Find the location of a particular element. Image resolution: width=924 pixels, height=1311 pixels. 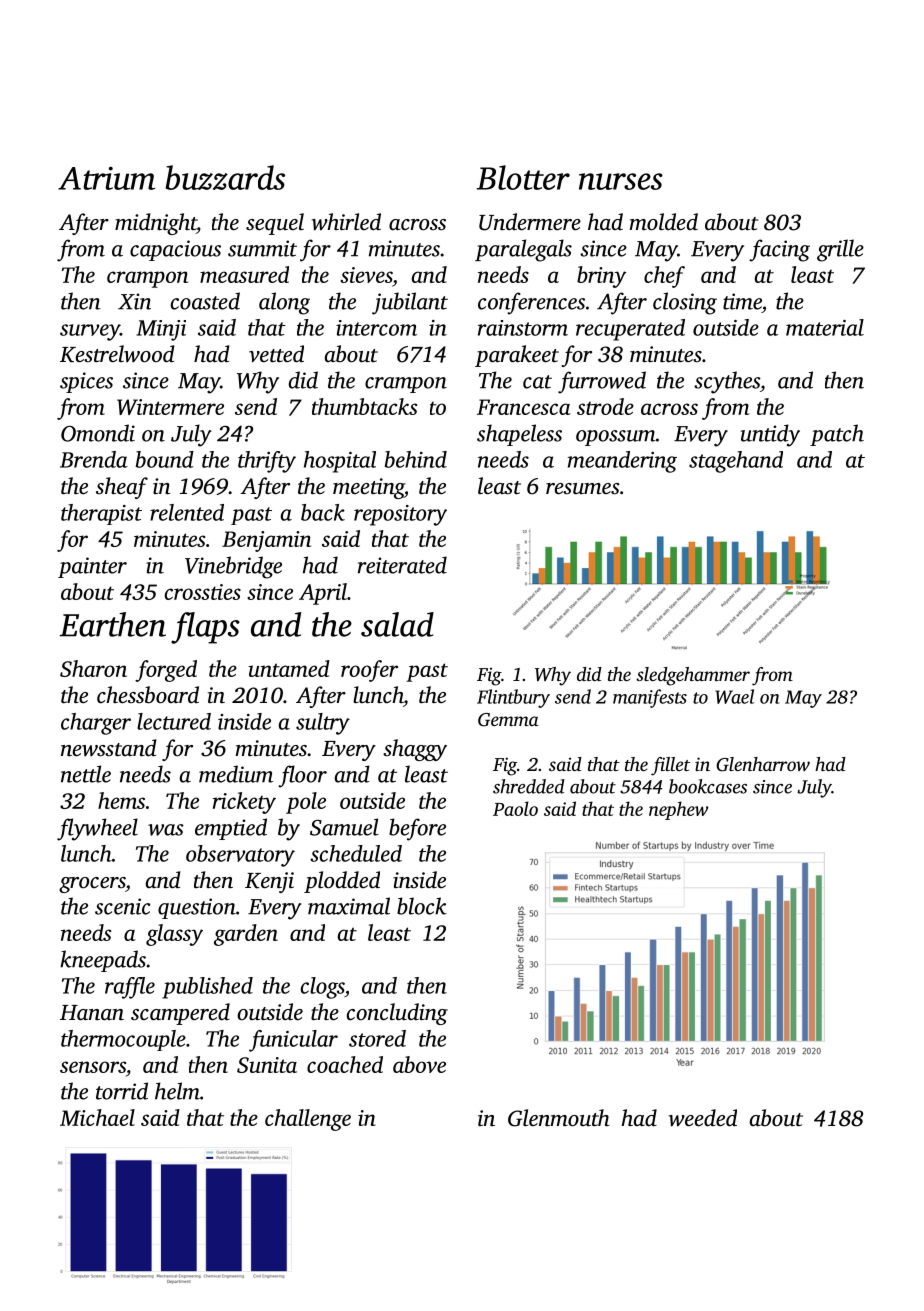

Atrium is located at coordinates (106, 178).
